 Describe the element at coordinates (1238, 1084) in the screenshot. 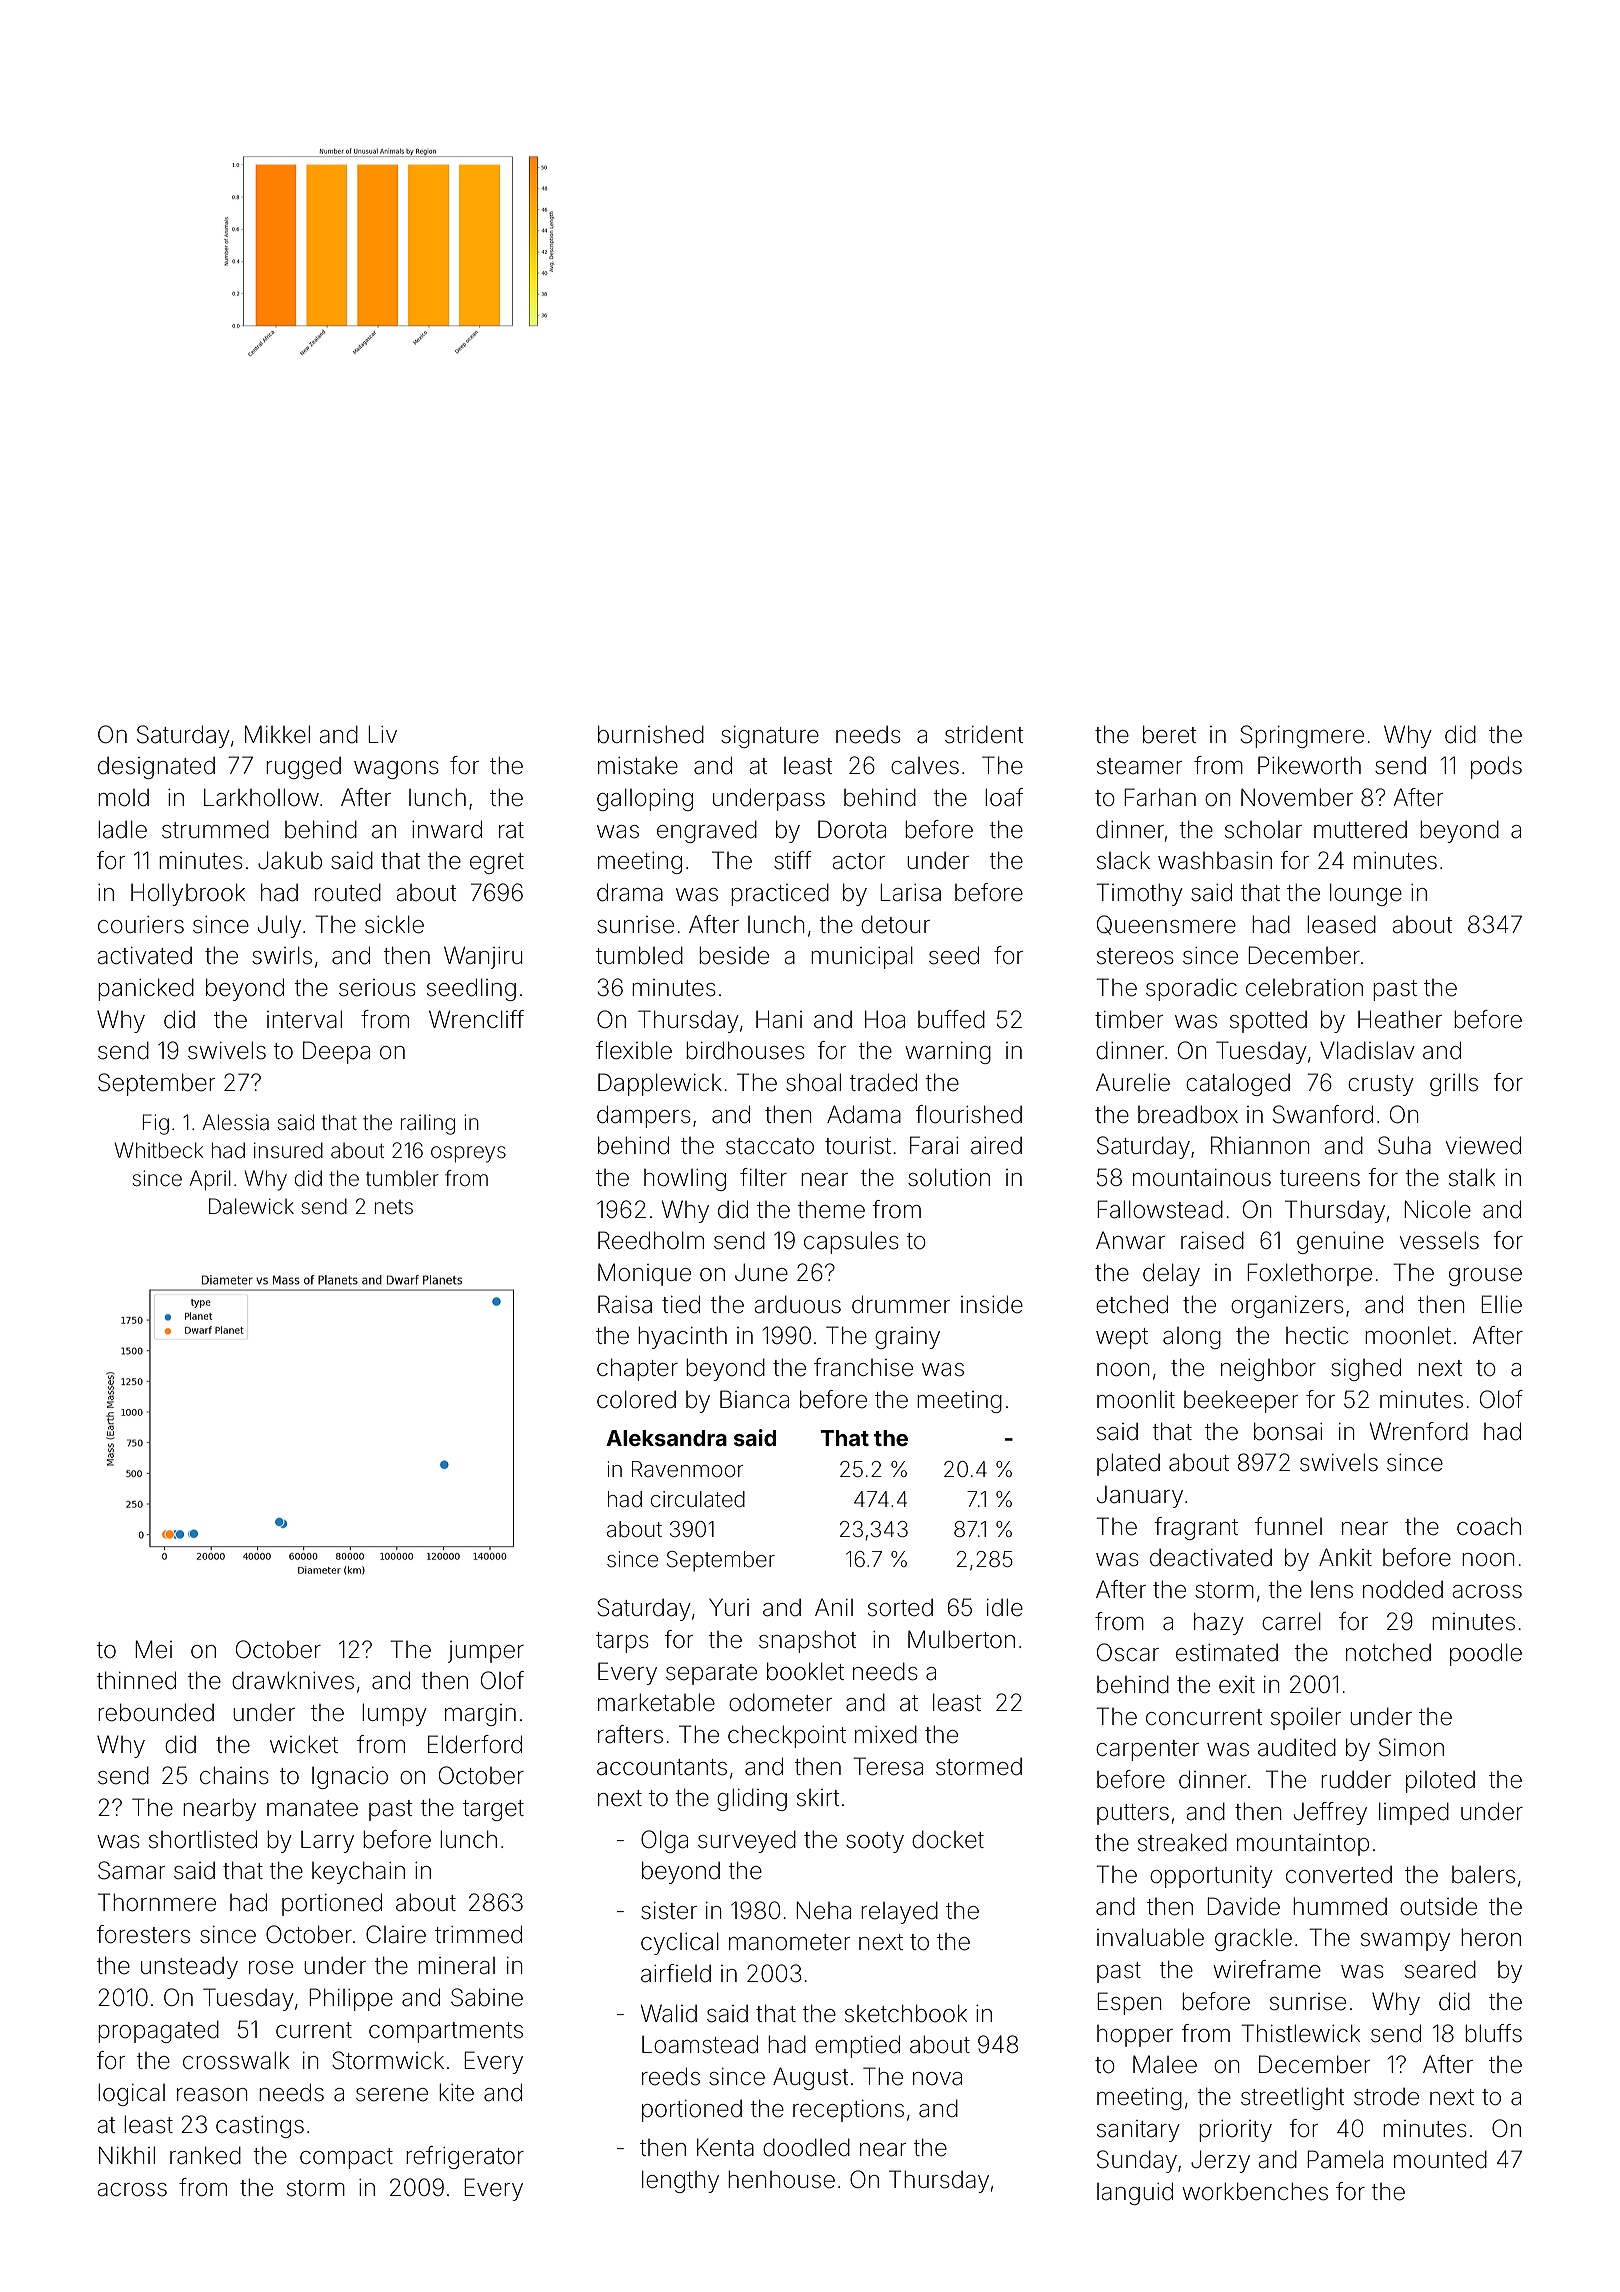

I see `cataloged` at that location.
